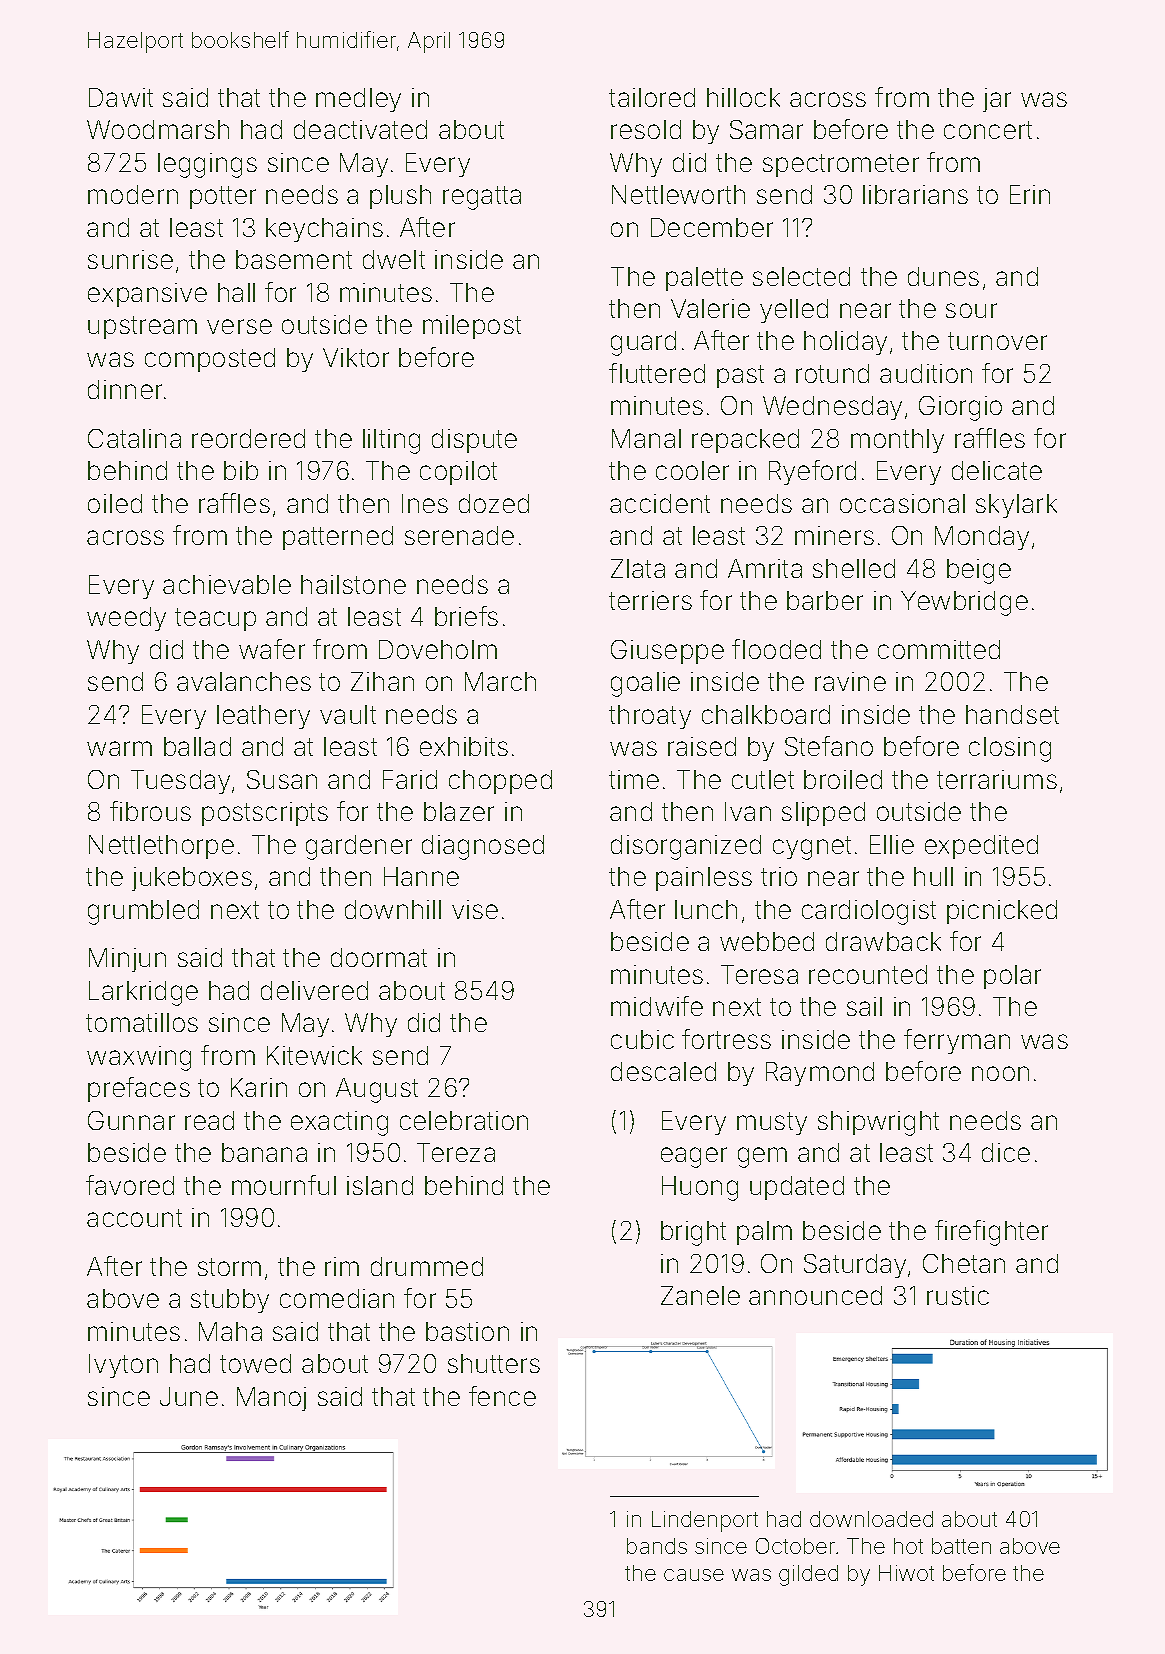  I want to click on hillock, so click(743, 97).
